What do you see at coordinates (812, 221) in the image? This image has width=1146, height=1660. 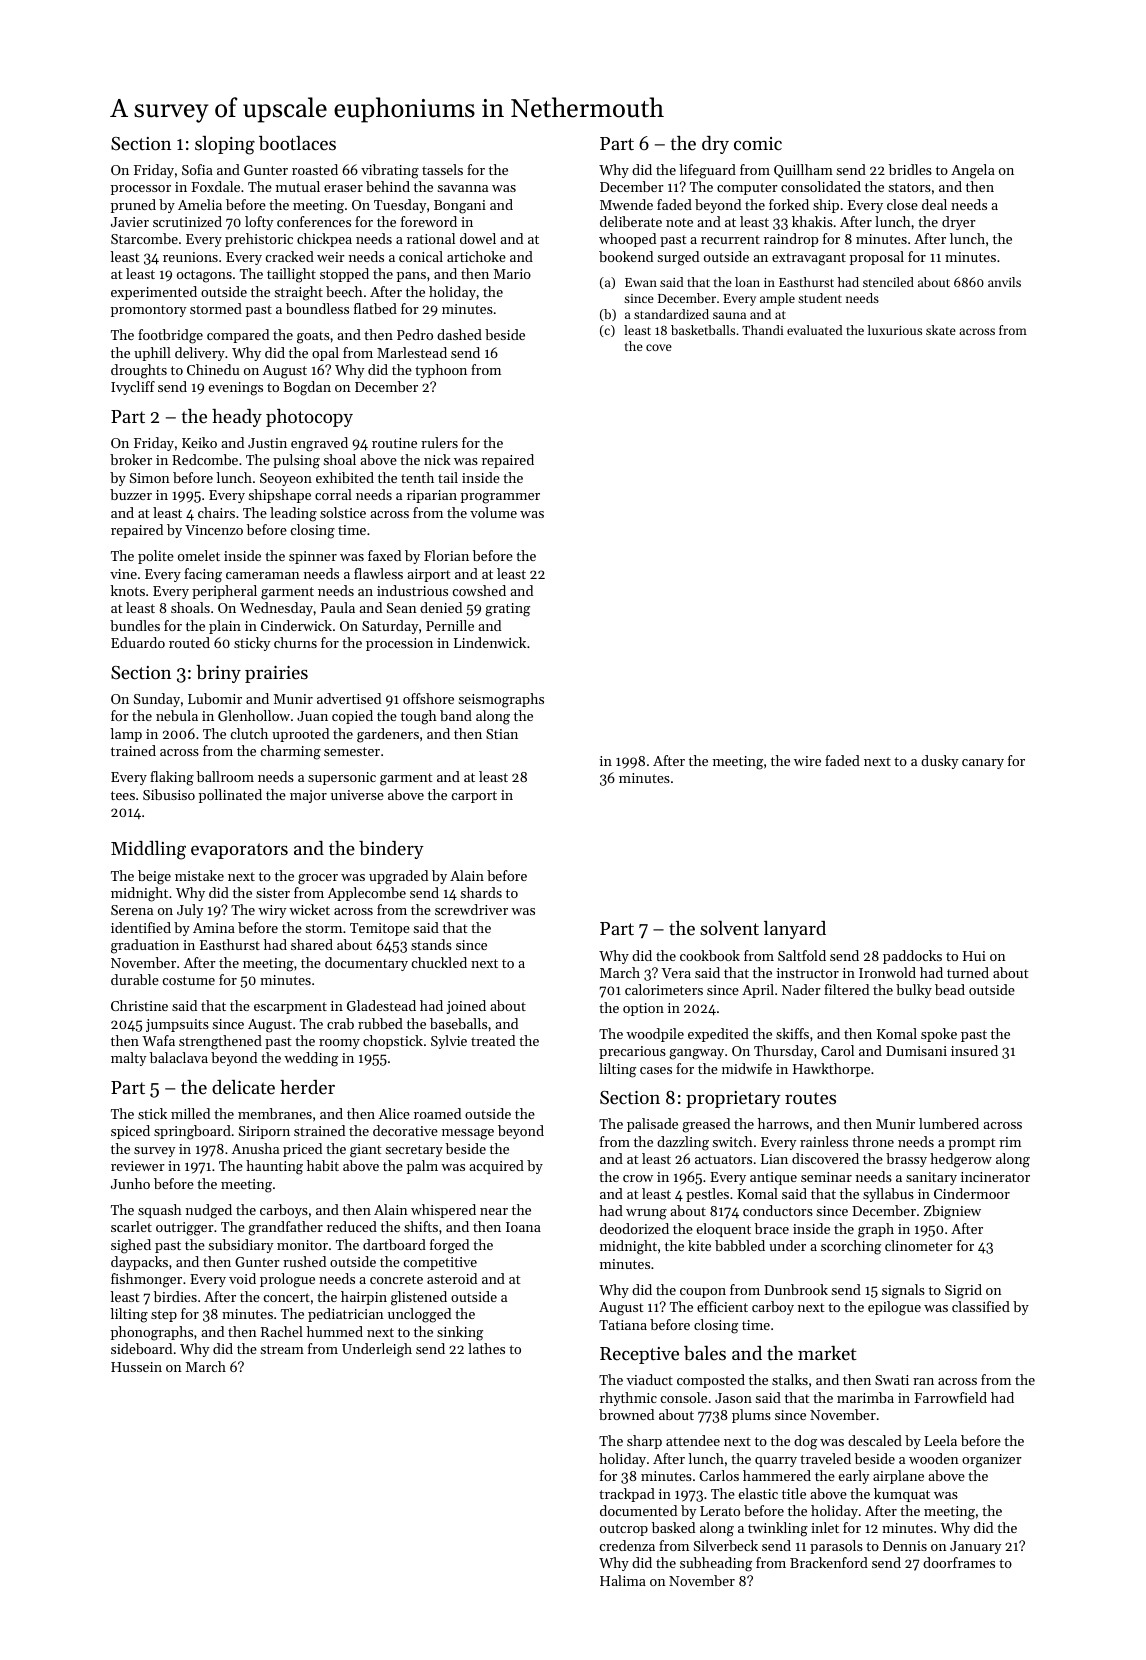 I see `khakis` at bounding box center [812, 221].
